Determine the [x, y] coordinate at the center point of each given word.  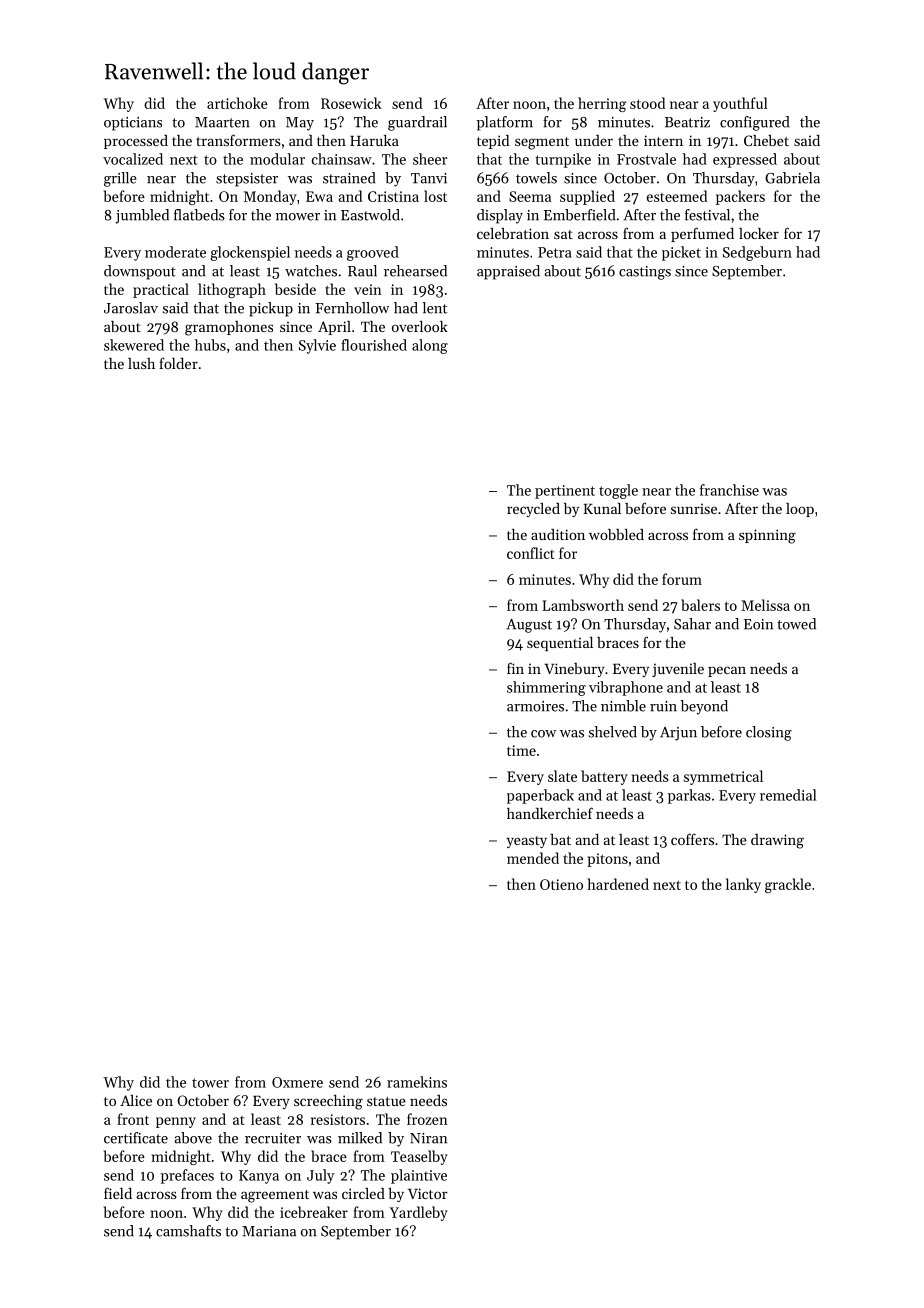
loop [800, 510]
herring [602, 104]
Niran [428, 1138]
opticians [133, 124]
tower [210, 1083]
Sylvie [317, 346]
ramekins [417, 1082]
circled [363, 1193]
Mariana [269, 1231]
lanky [743, 885]
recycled [533, 510]
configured [754, 123]
